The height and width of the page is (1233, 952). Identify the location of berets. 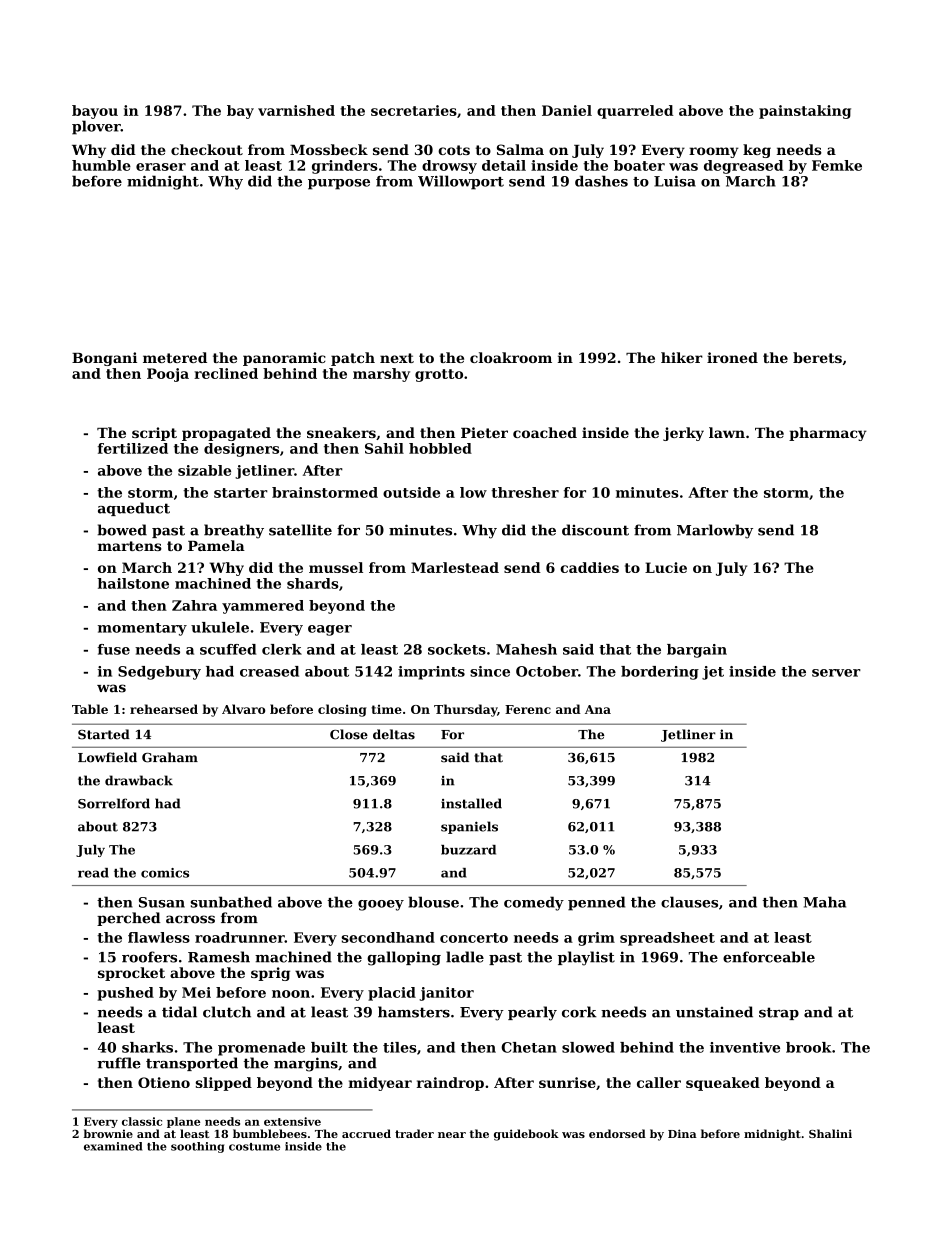
(817, 357).
